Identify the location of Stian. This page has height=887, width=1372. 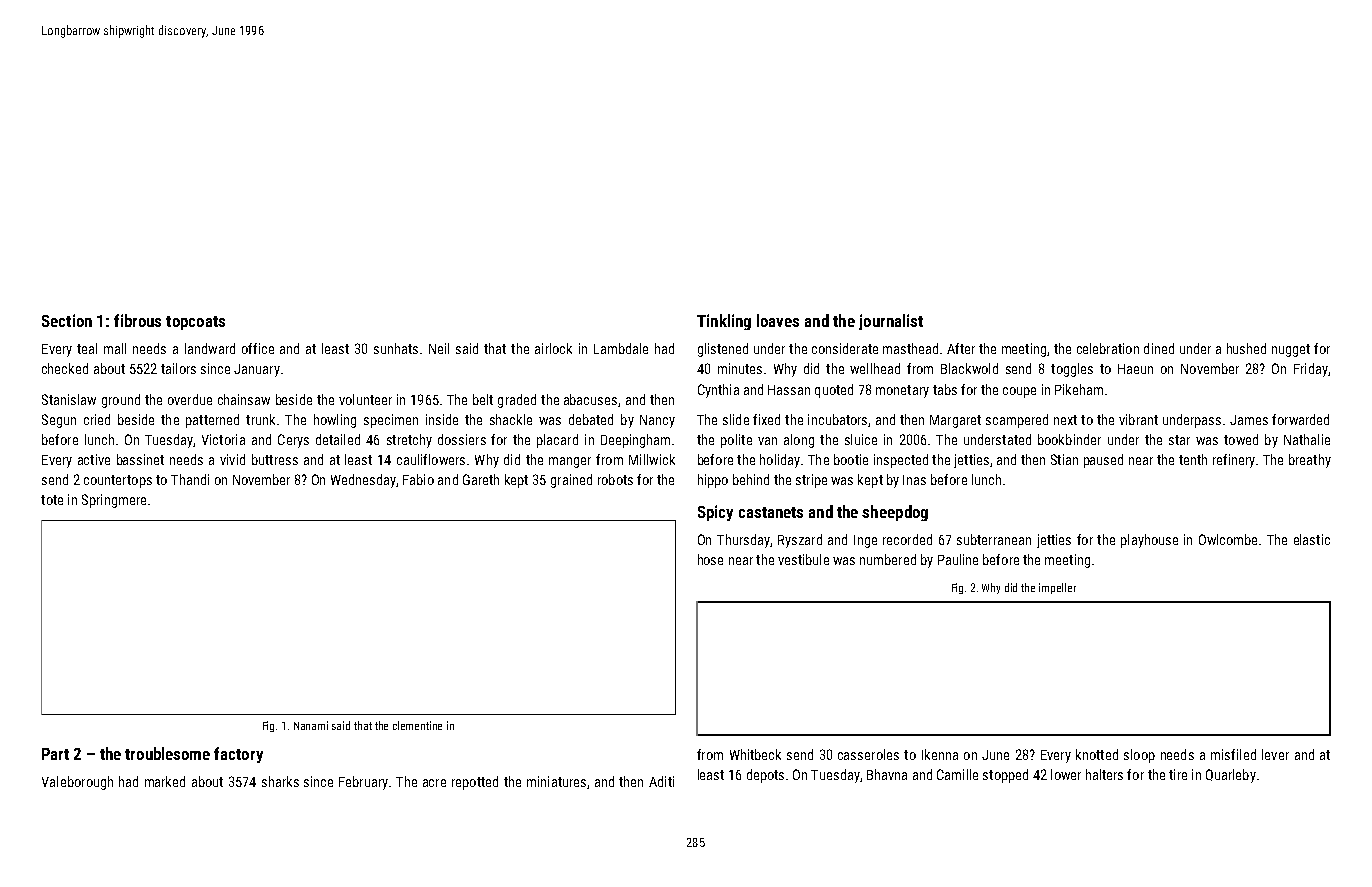
(1064, 459).
